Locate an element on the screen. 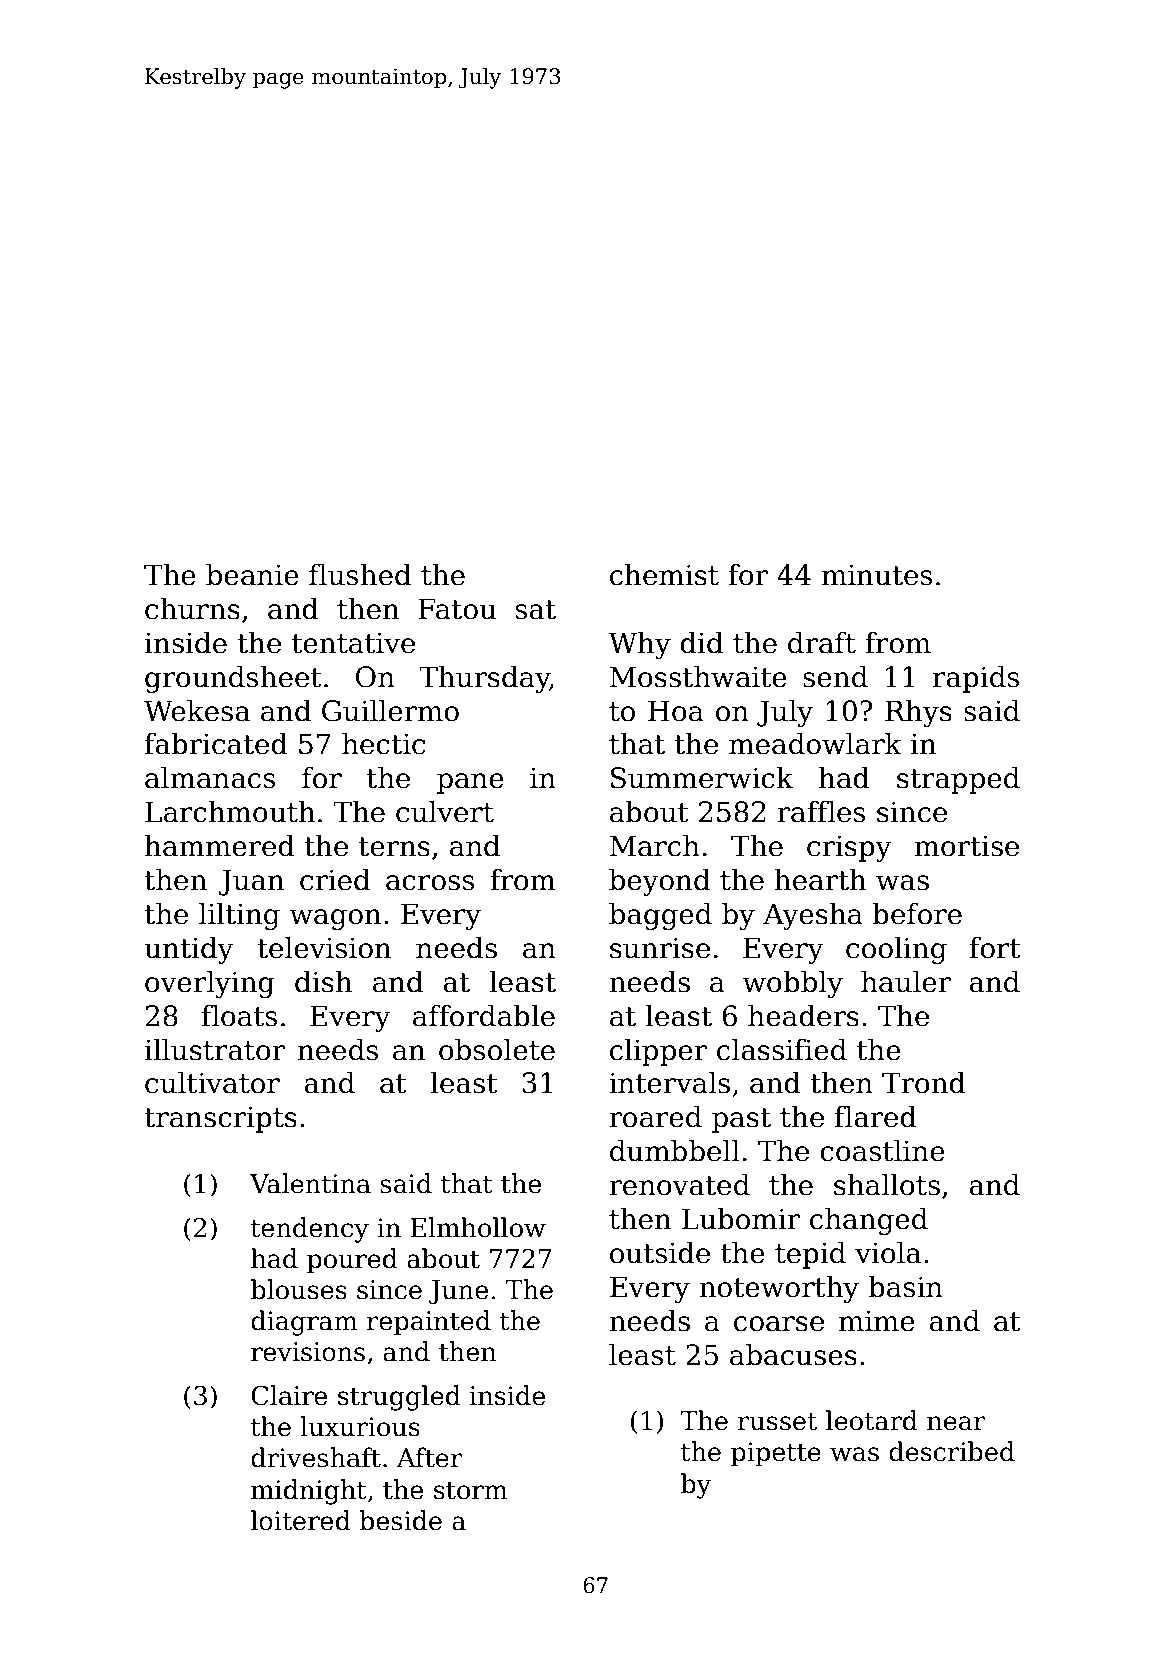 This screenshot has width=1165, height=1654. Thursday is located at coordinates (484, 679).
